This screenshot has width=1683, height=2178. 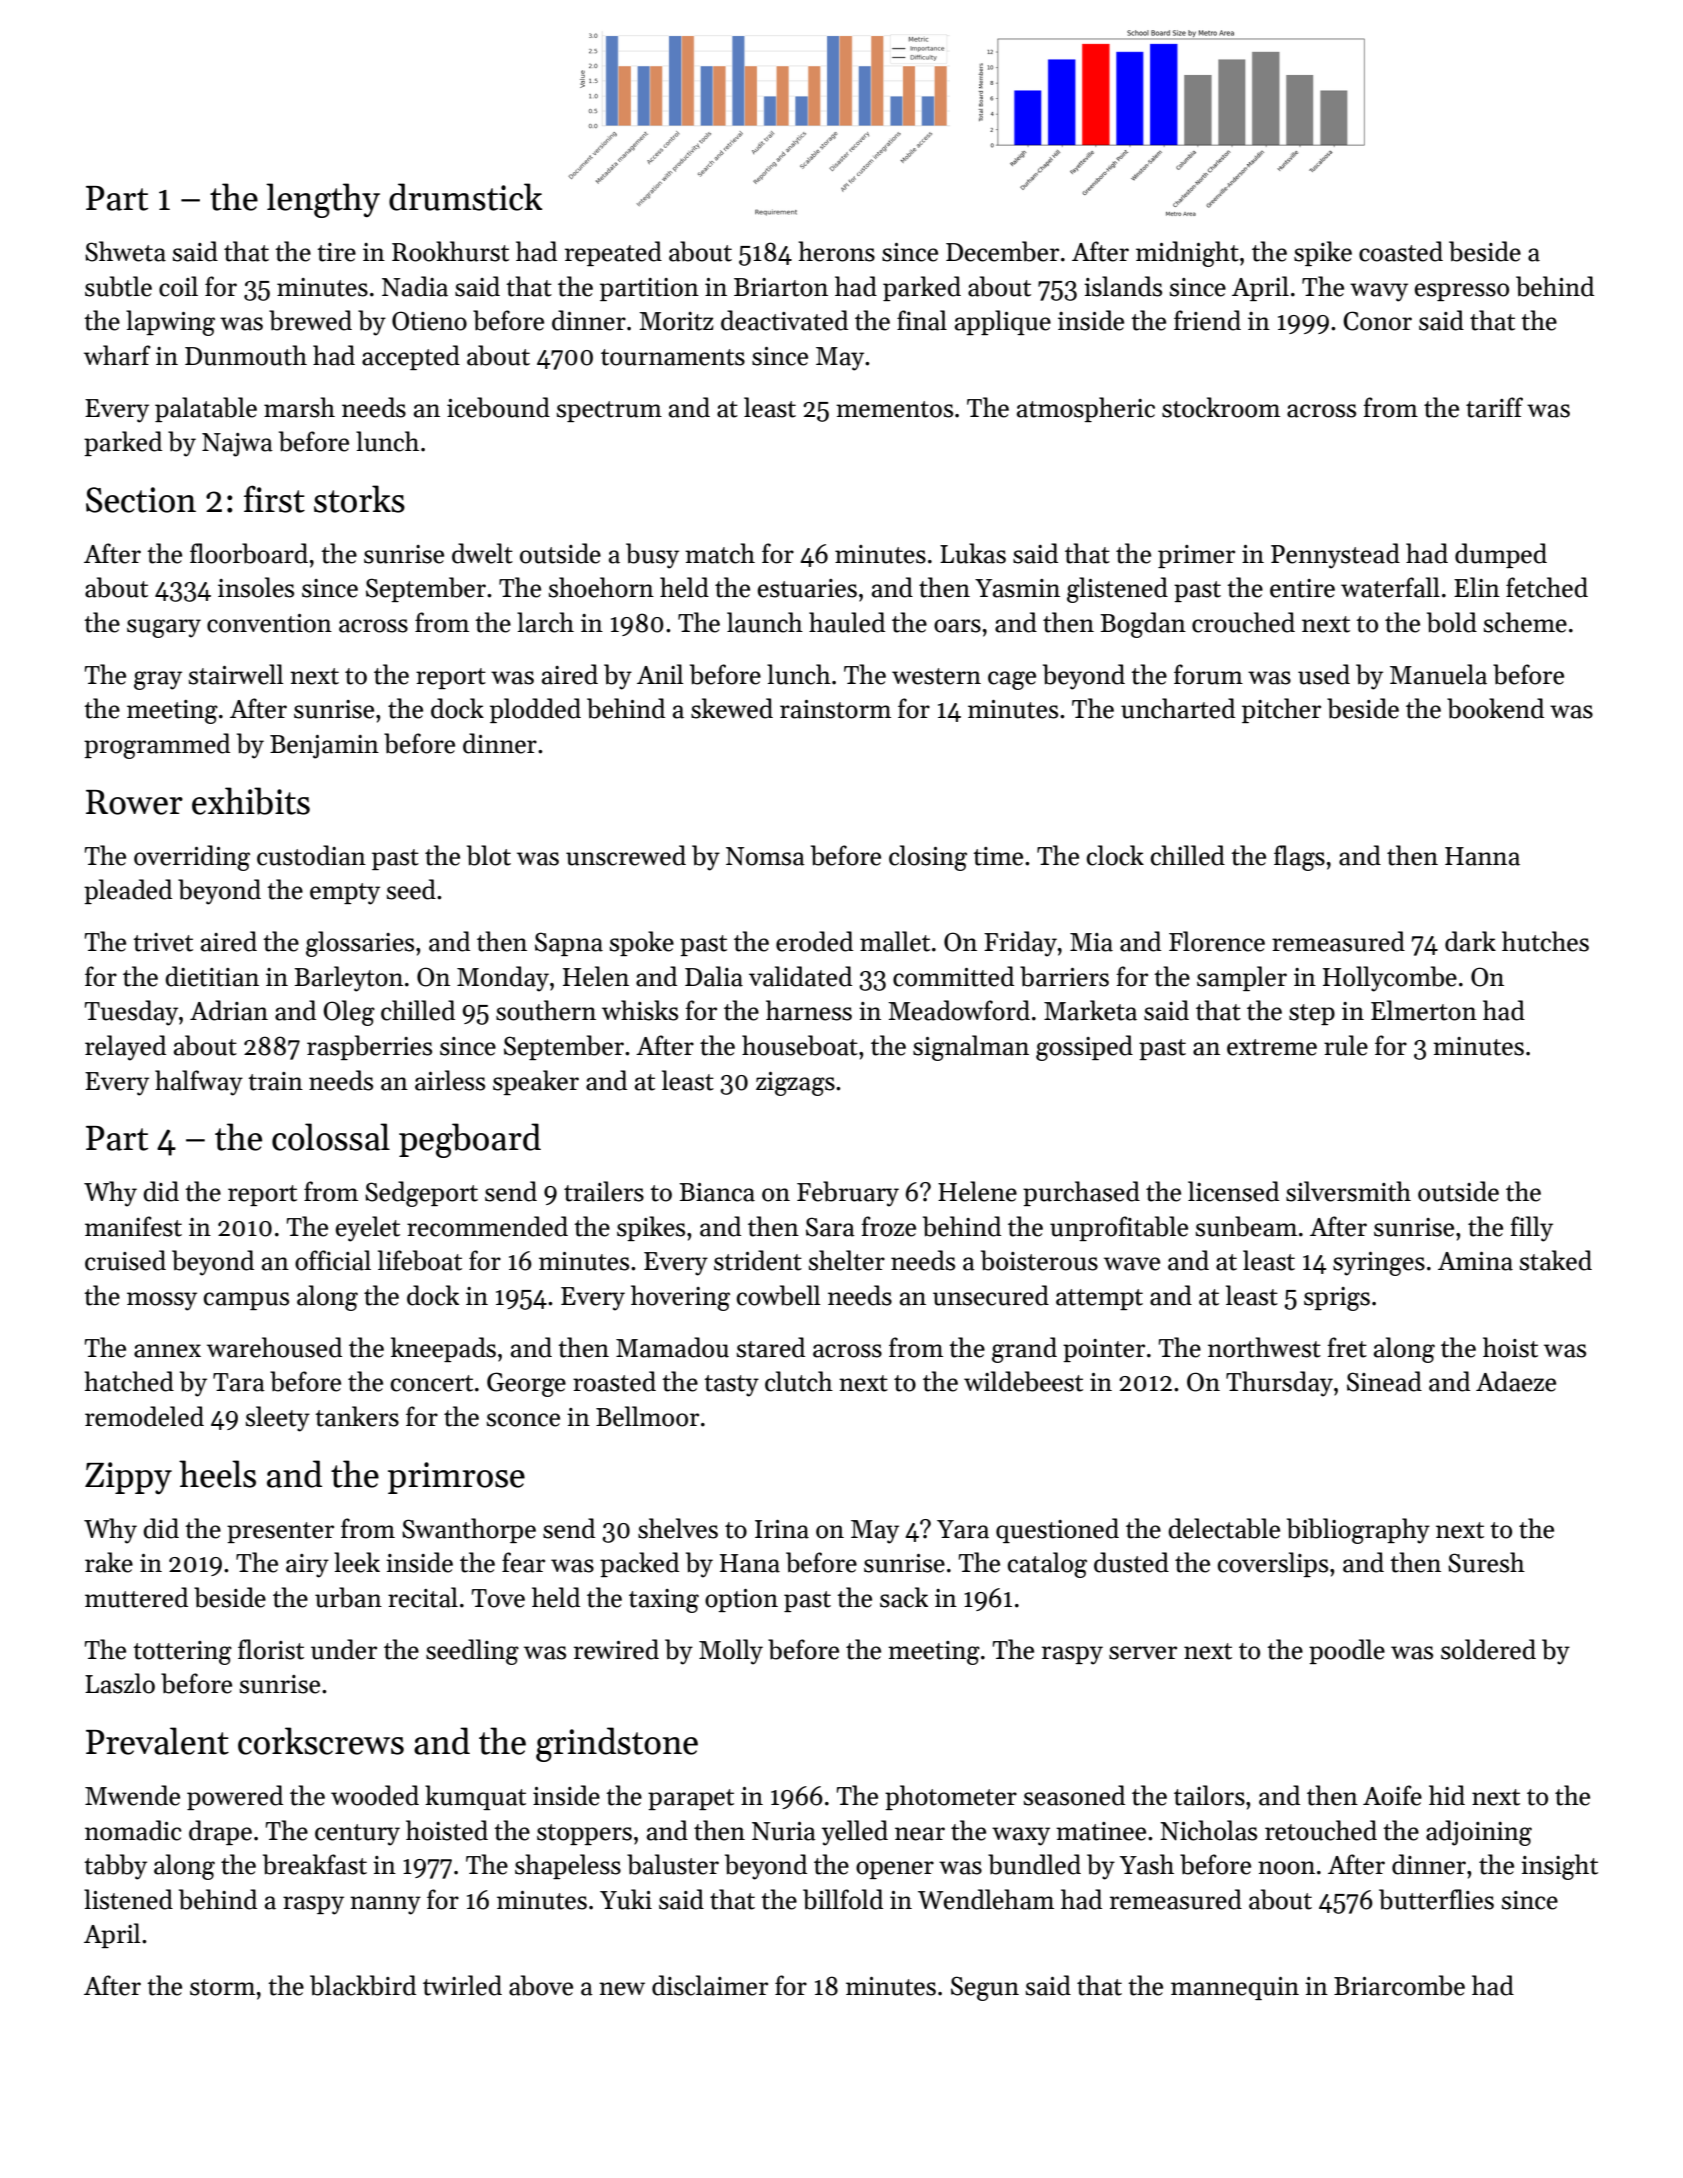 What do you see at coordinates (1470, 941) in the screenshot?
I see `dark` at bounding box center [1470, 941].
